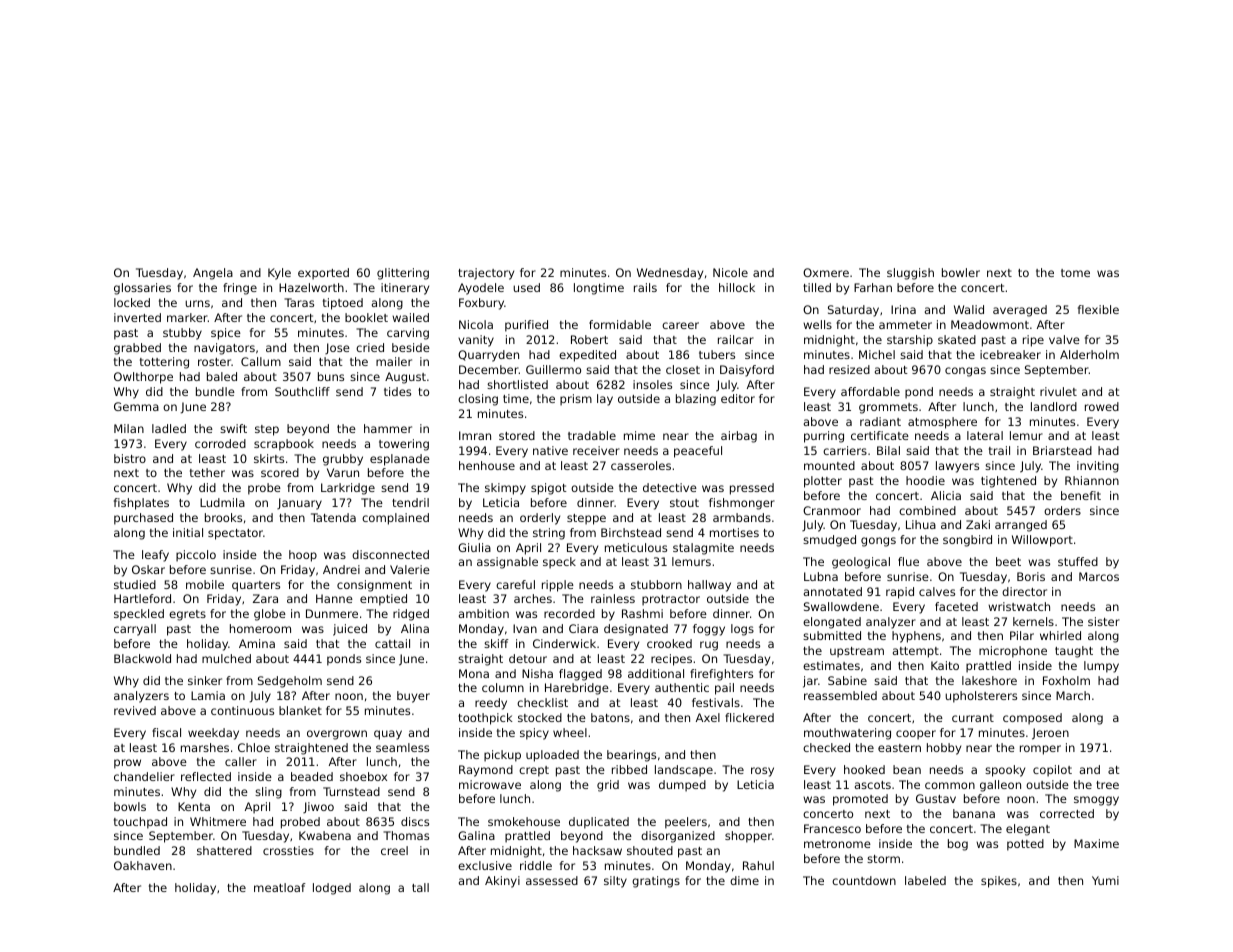 Image resolution: width=1233 pixels, height=952 pixels. I want to click on stored, so click(517, 435).
